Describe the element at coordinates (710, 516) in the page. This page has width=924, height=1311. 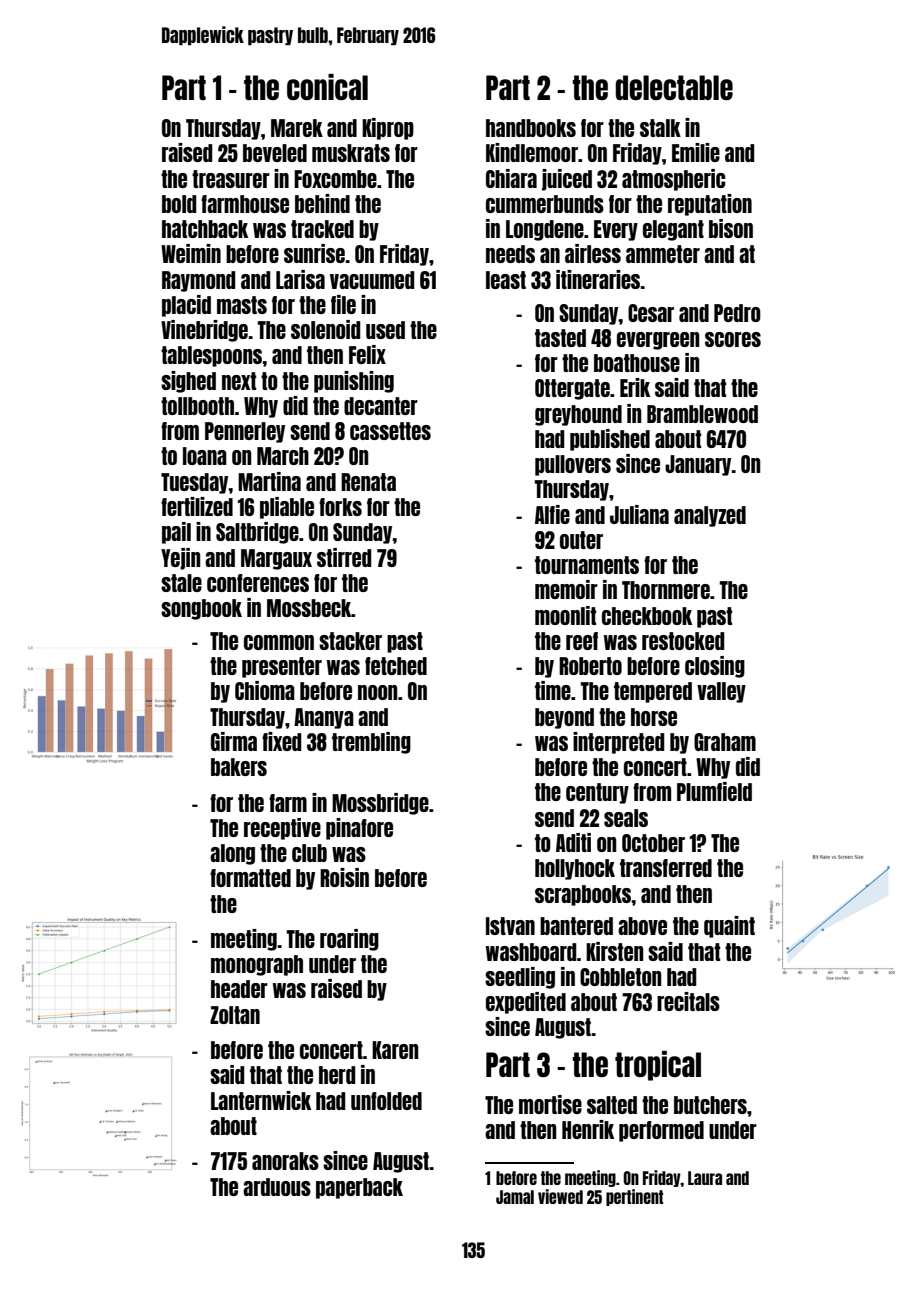
I see `analyzed` at that location.
